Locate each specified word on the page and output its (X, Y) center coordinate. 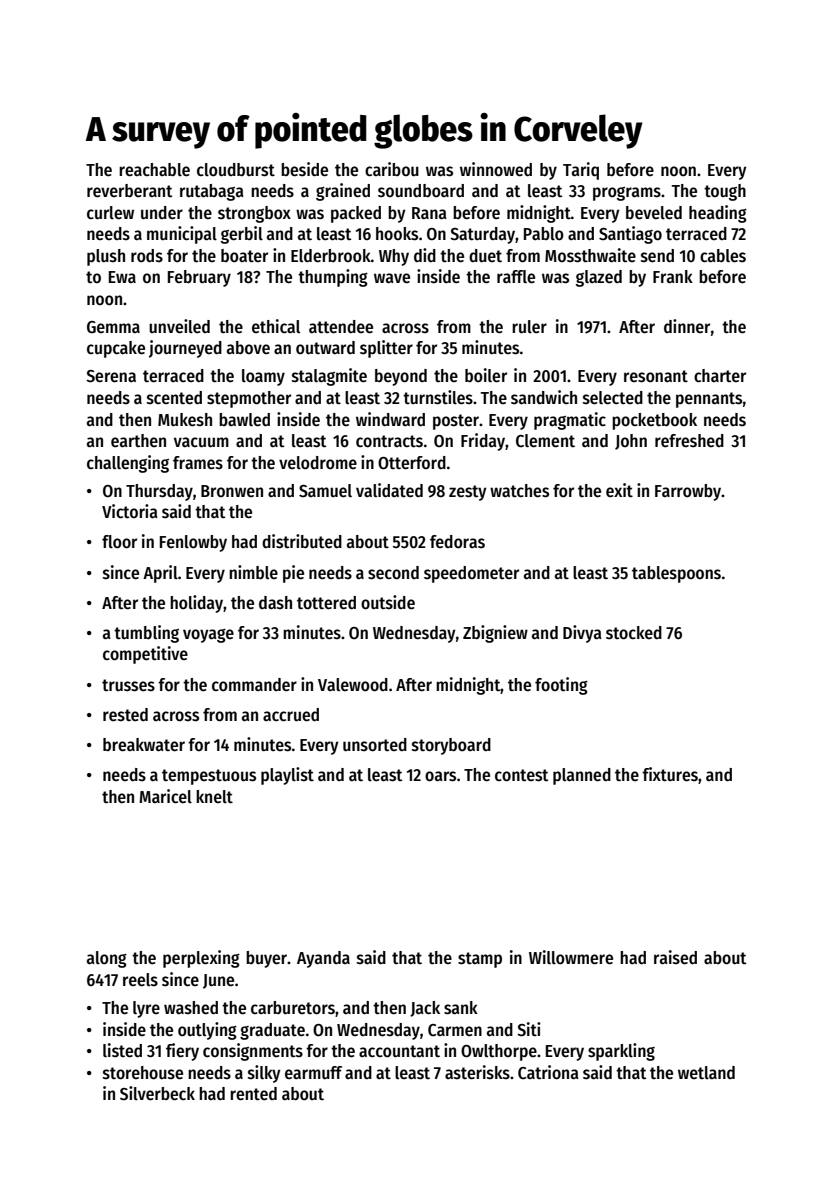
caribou (392, 169)
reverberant (129, 191)
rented (253, 1094)
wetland (706, 1072)
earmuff (313, 1072)
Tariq (581, 171)
